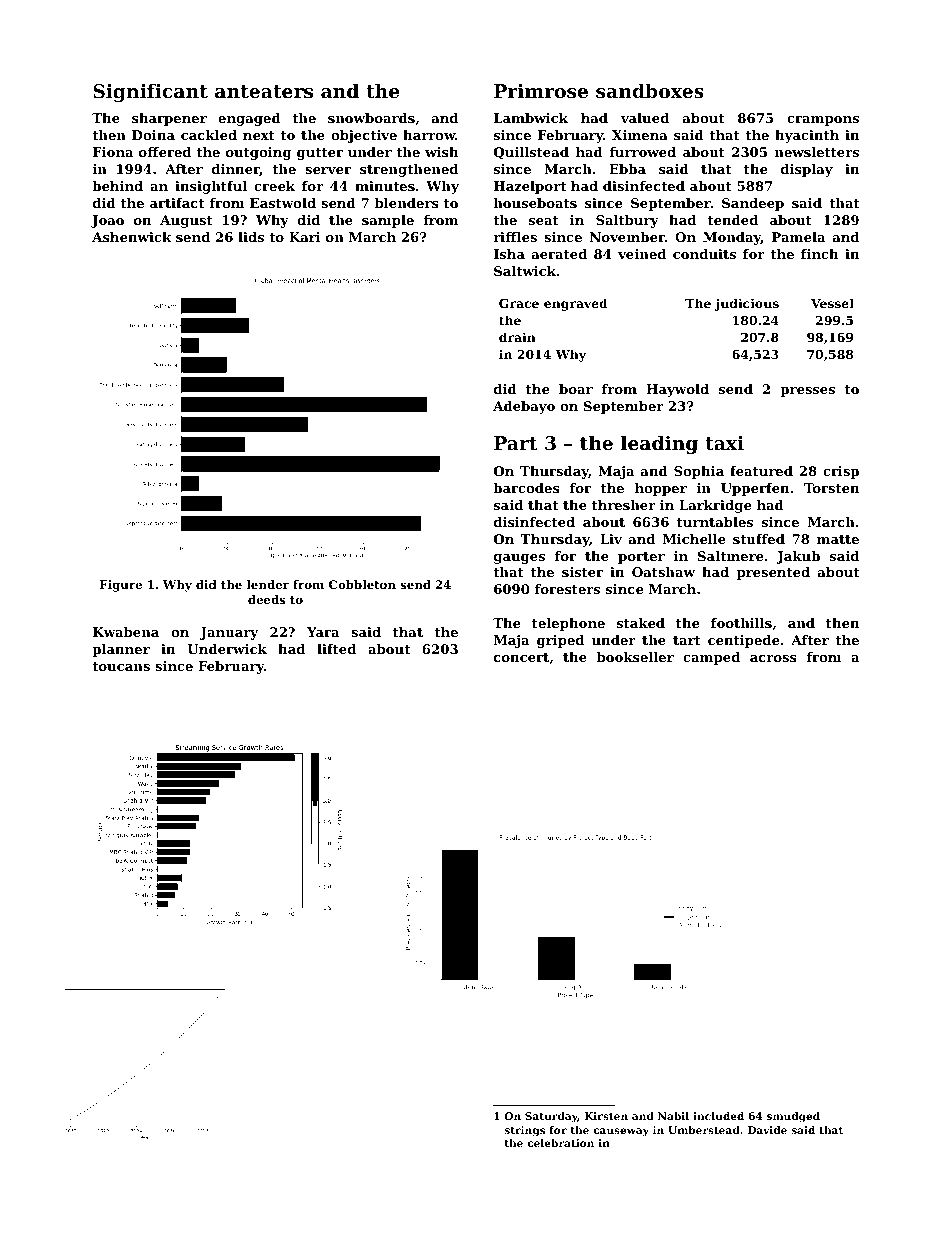  What do you see at coordinates (266, 599) in the page?
I see `deeds` at bounding box center [266, 599].
